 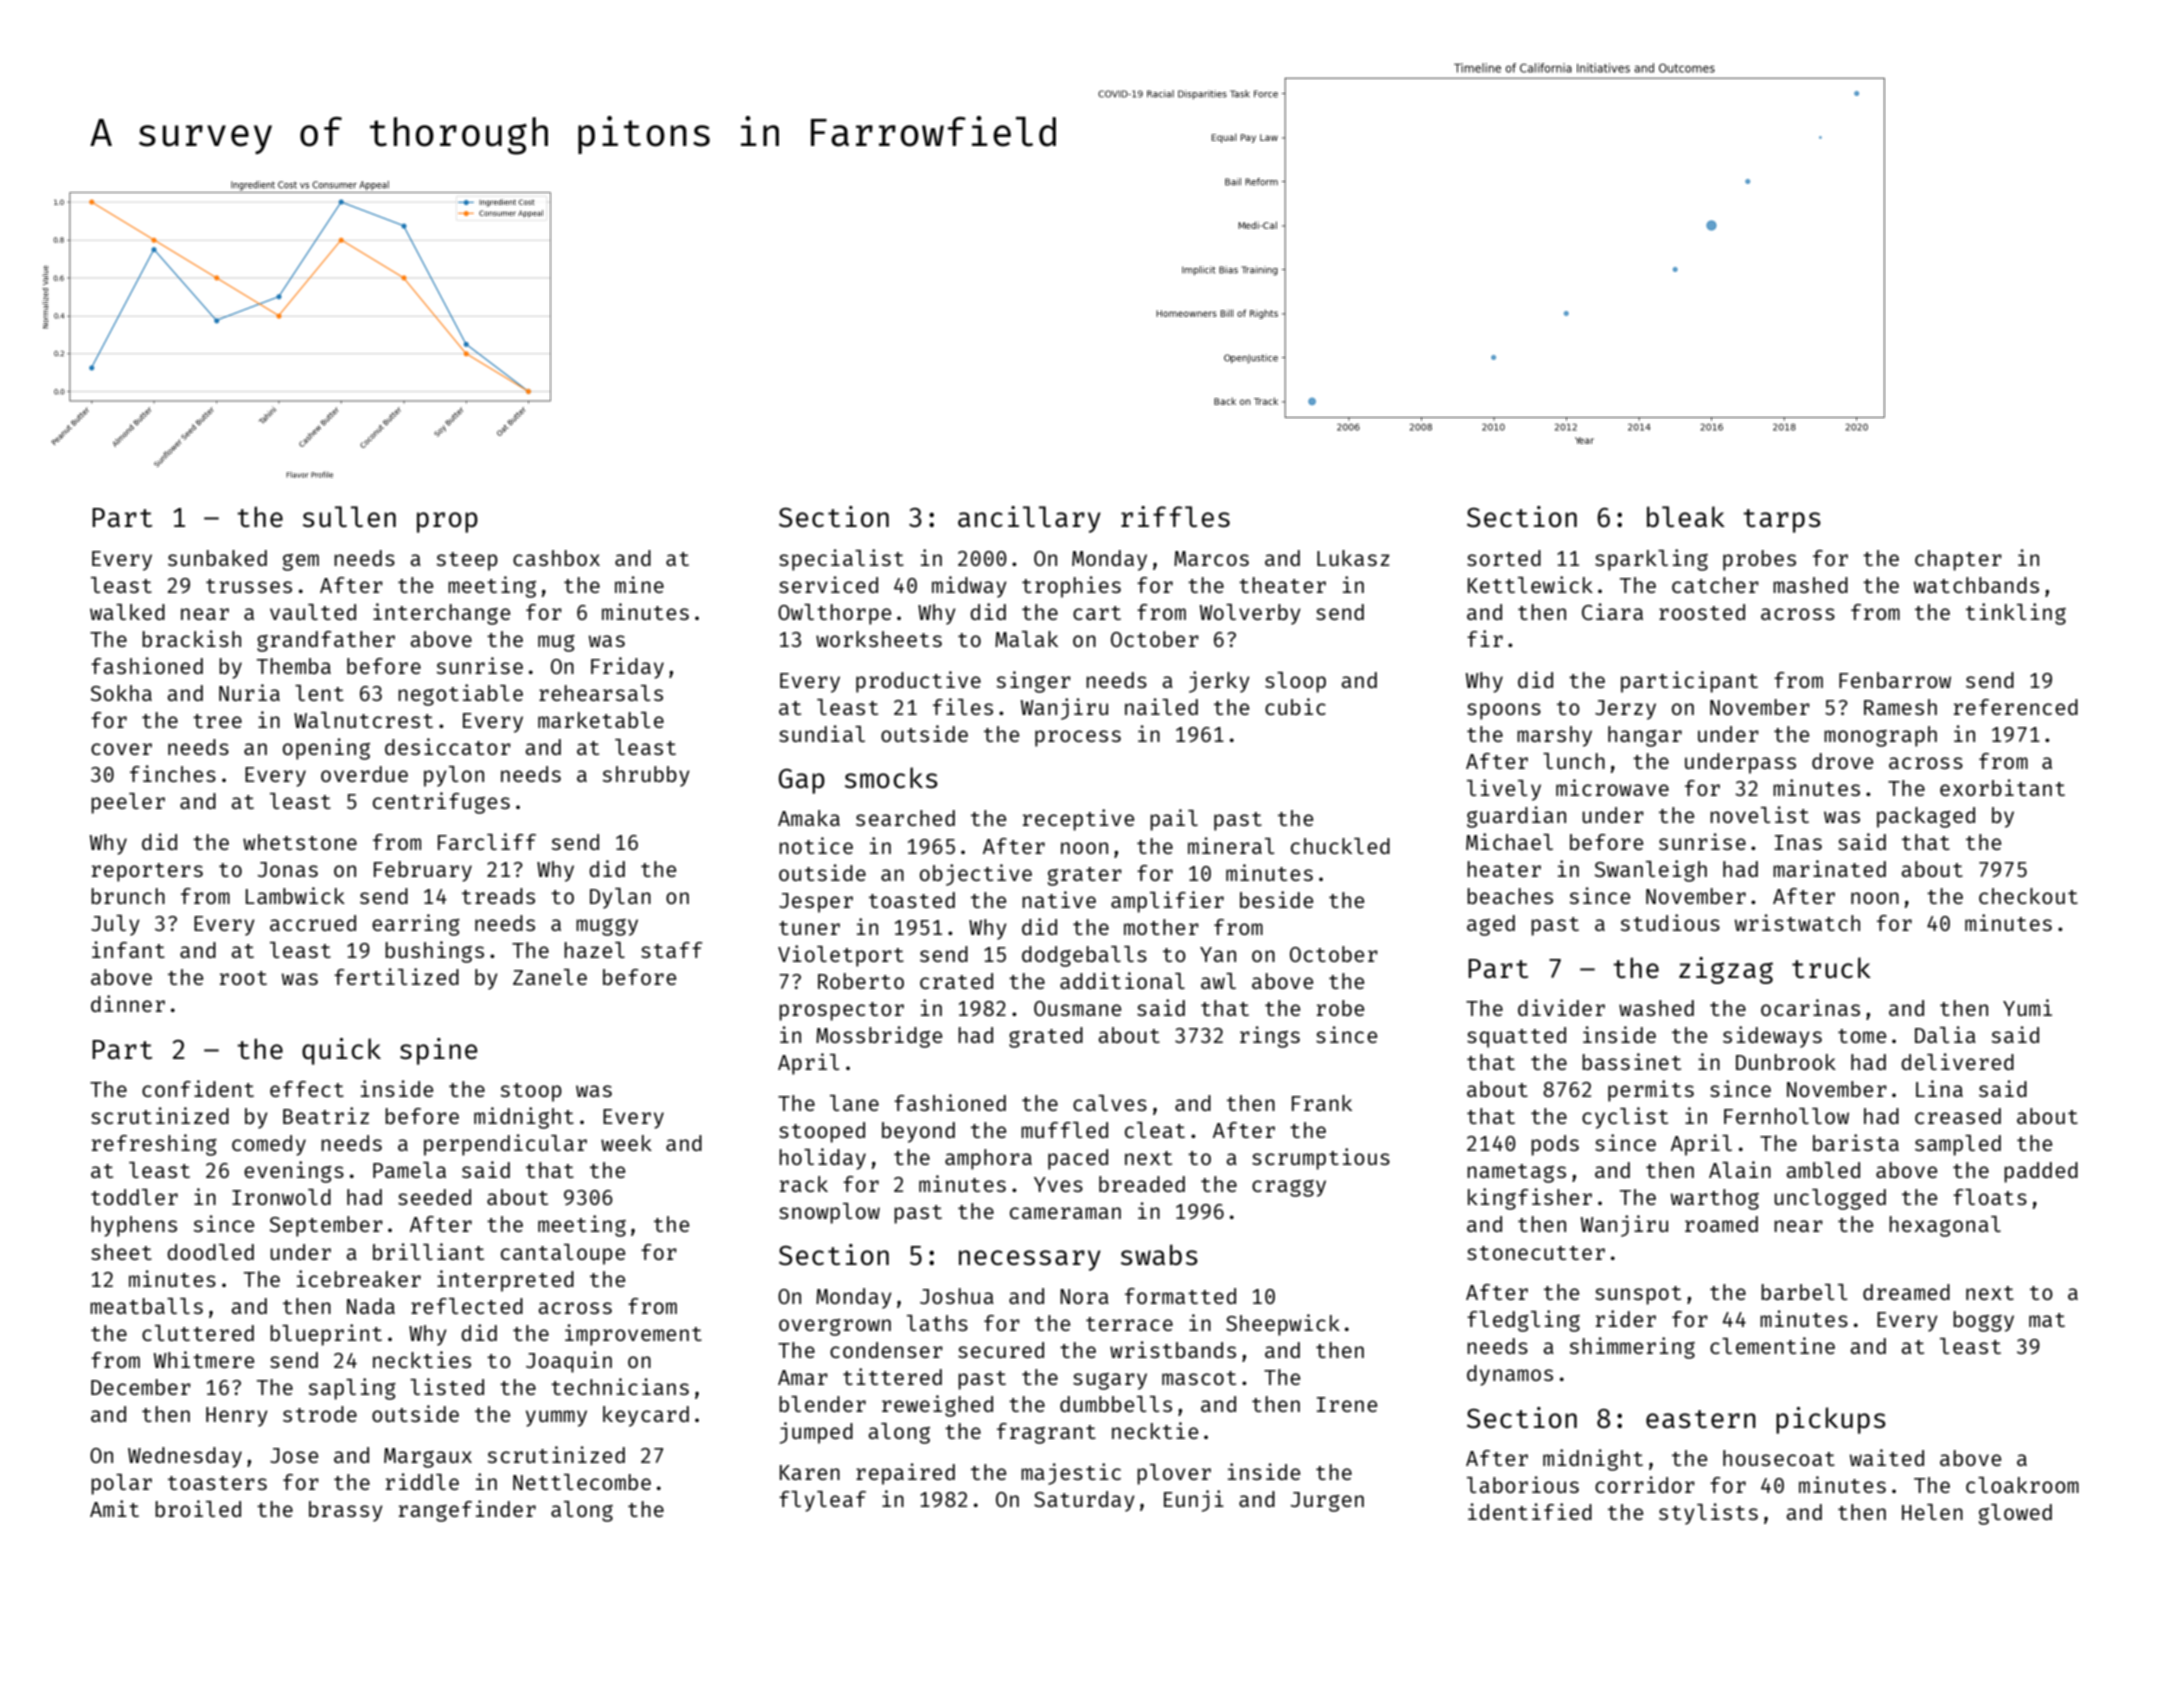 I want to click on Eunji, so click(x=1194, y=1501).
